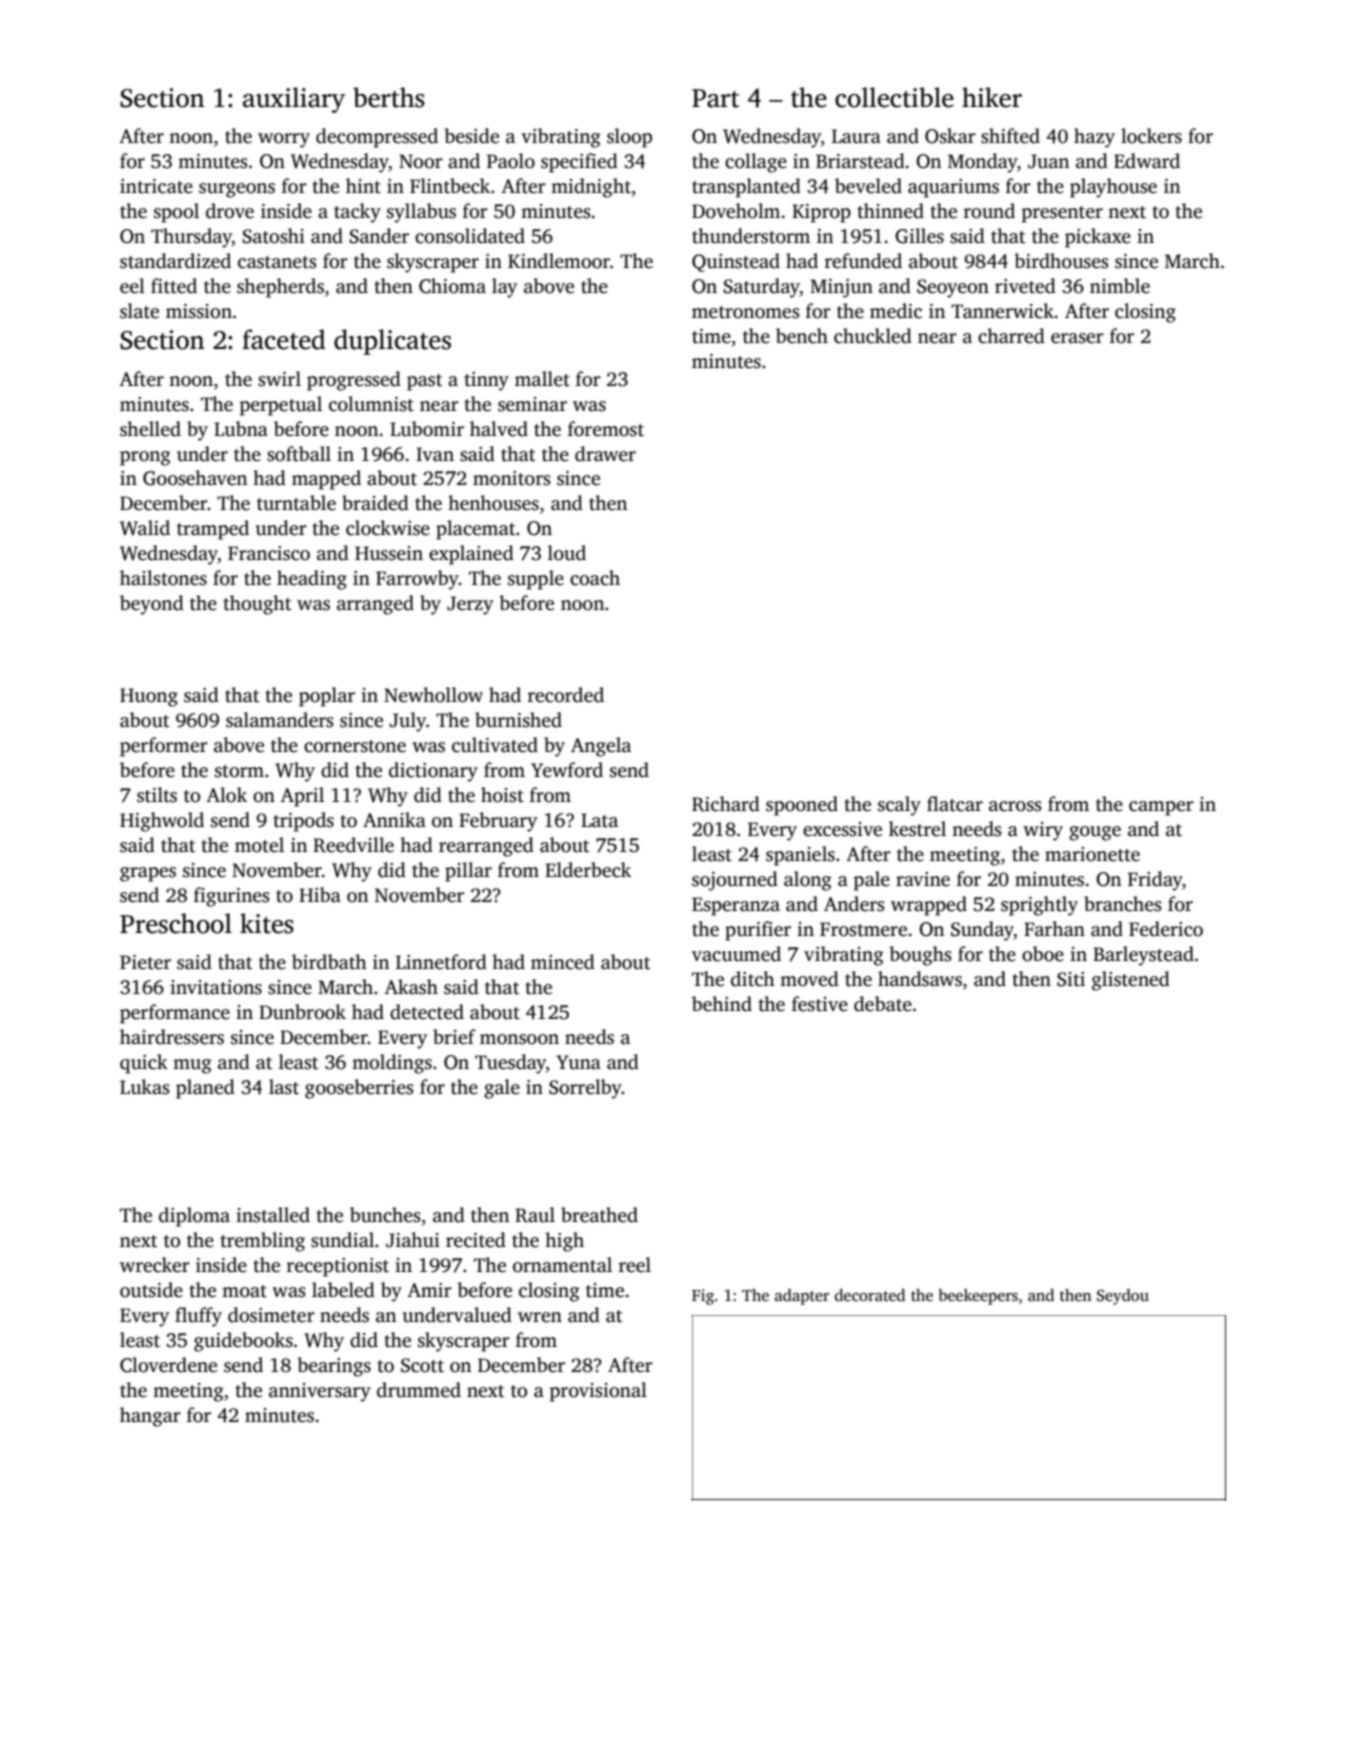 This page has height=1742, width=1346. What do you see at coordinates (244, 1291) in the page?
I see `moat` at bounding box center [244, 1291].
